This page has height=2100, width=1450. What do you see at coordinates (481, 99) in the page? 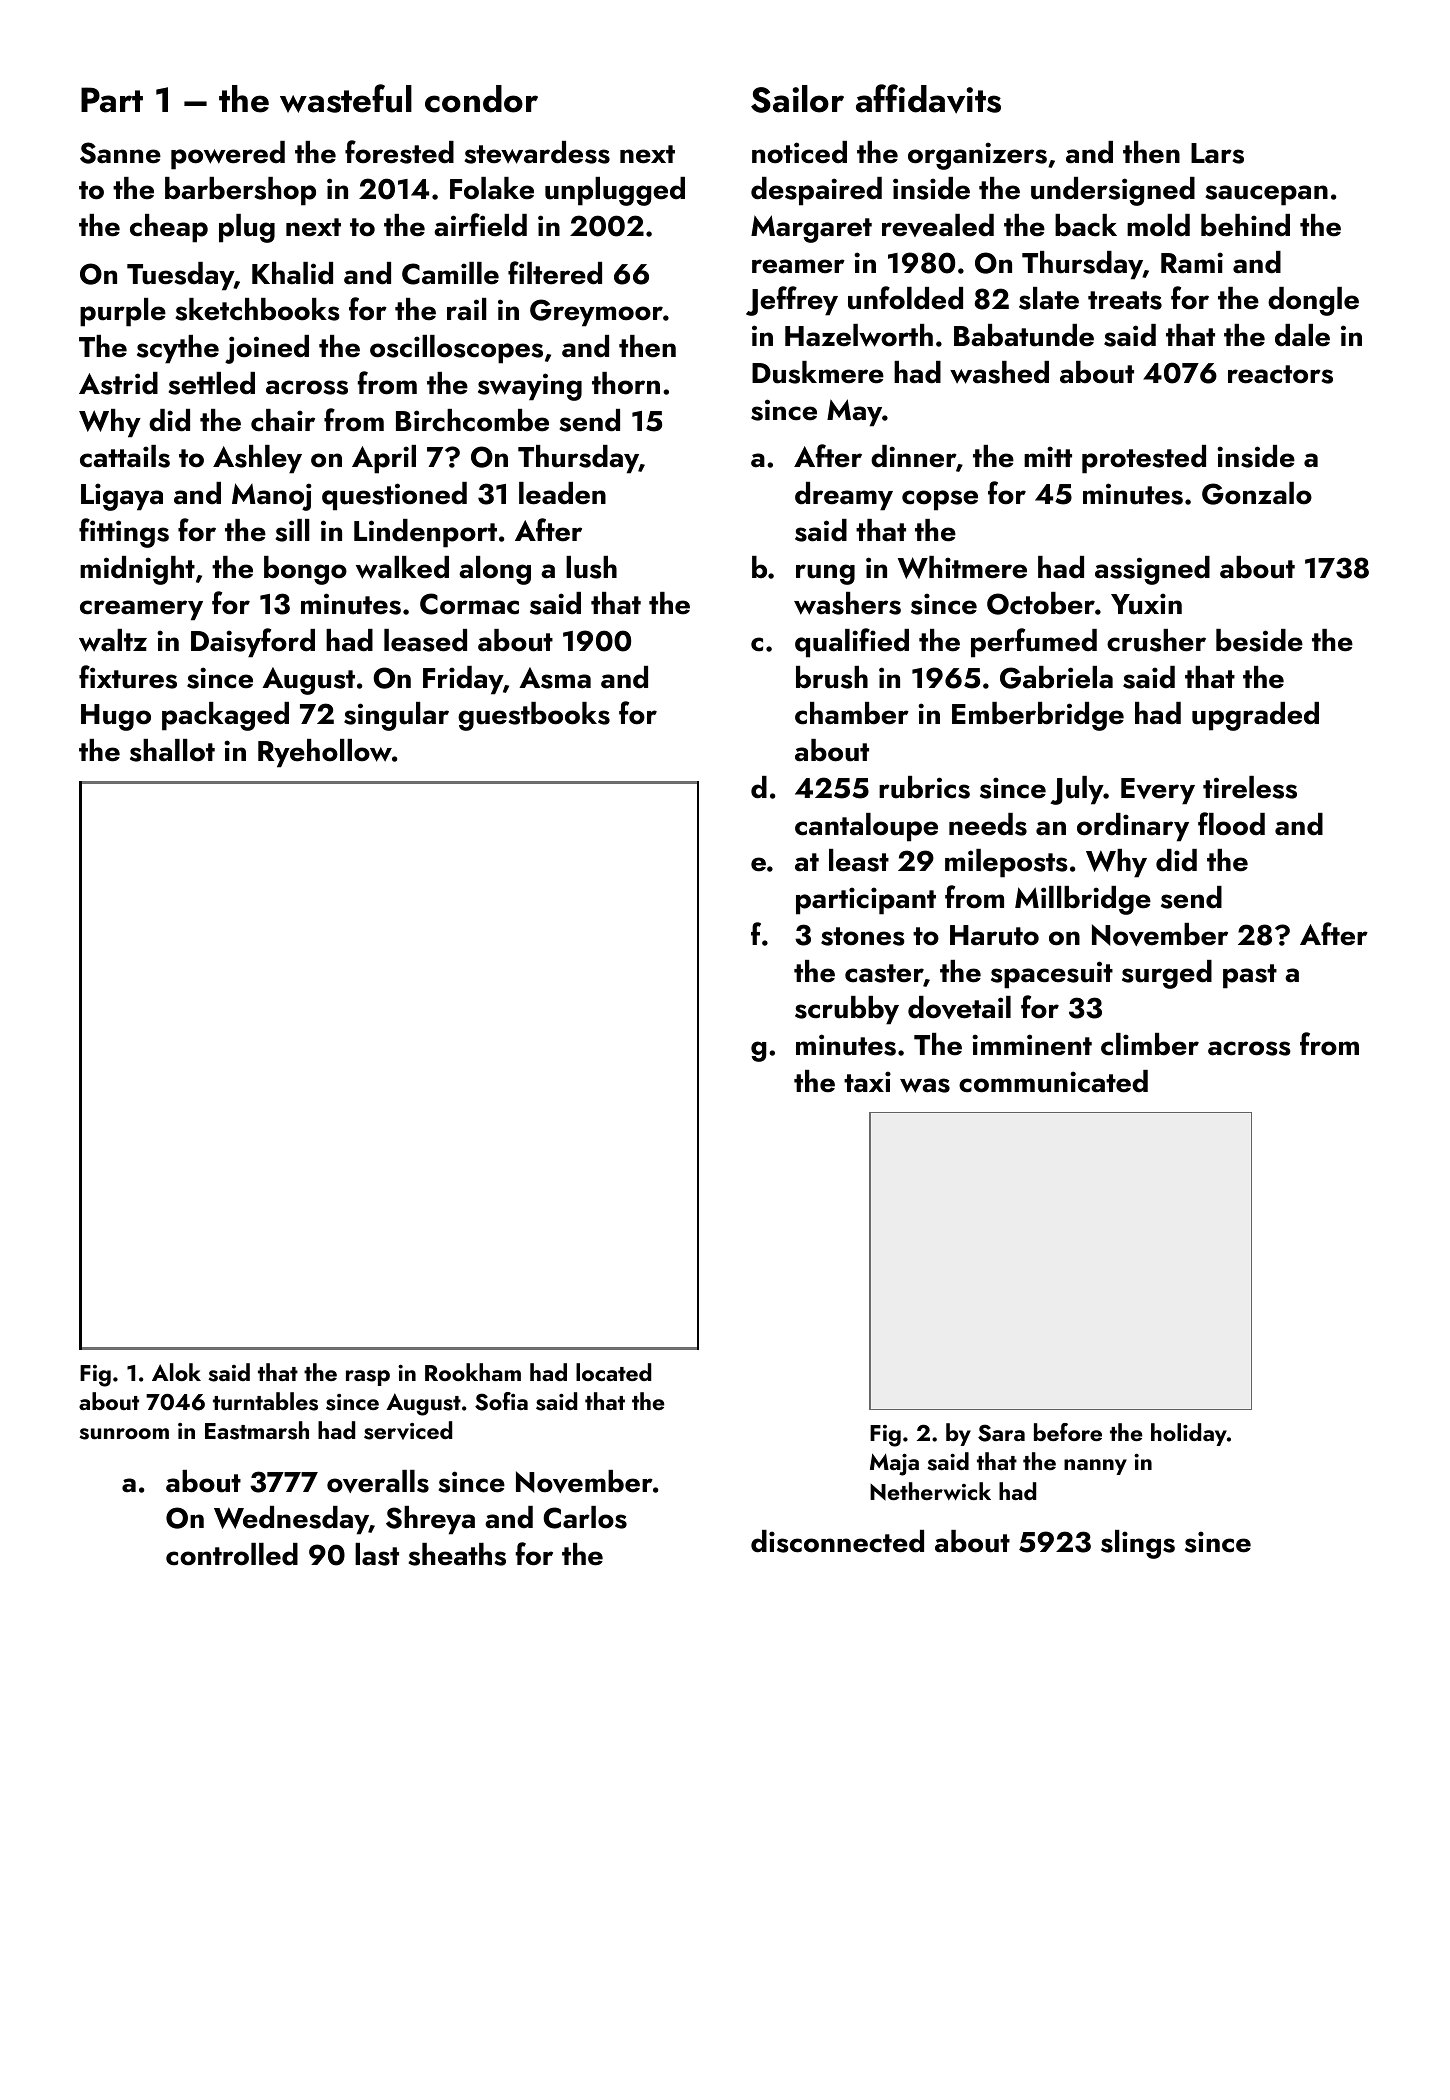
I see `condor` at bounding box center [481, 99].
